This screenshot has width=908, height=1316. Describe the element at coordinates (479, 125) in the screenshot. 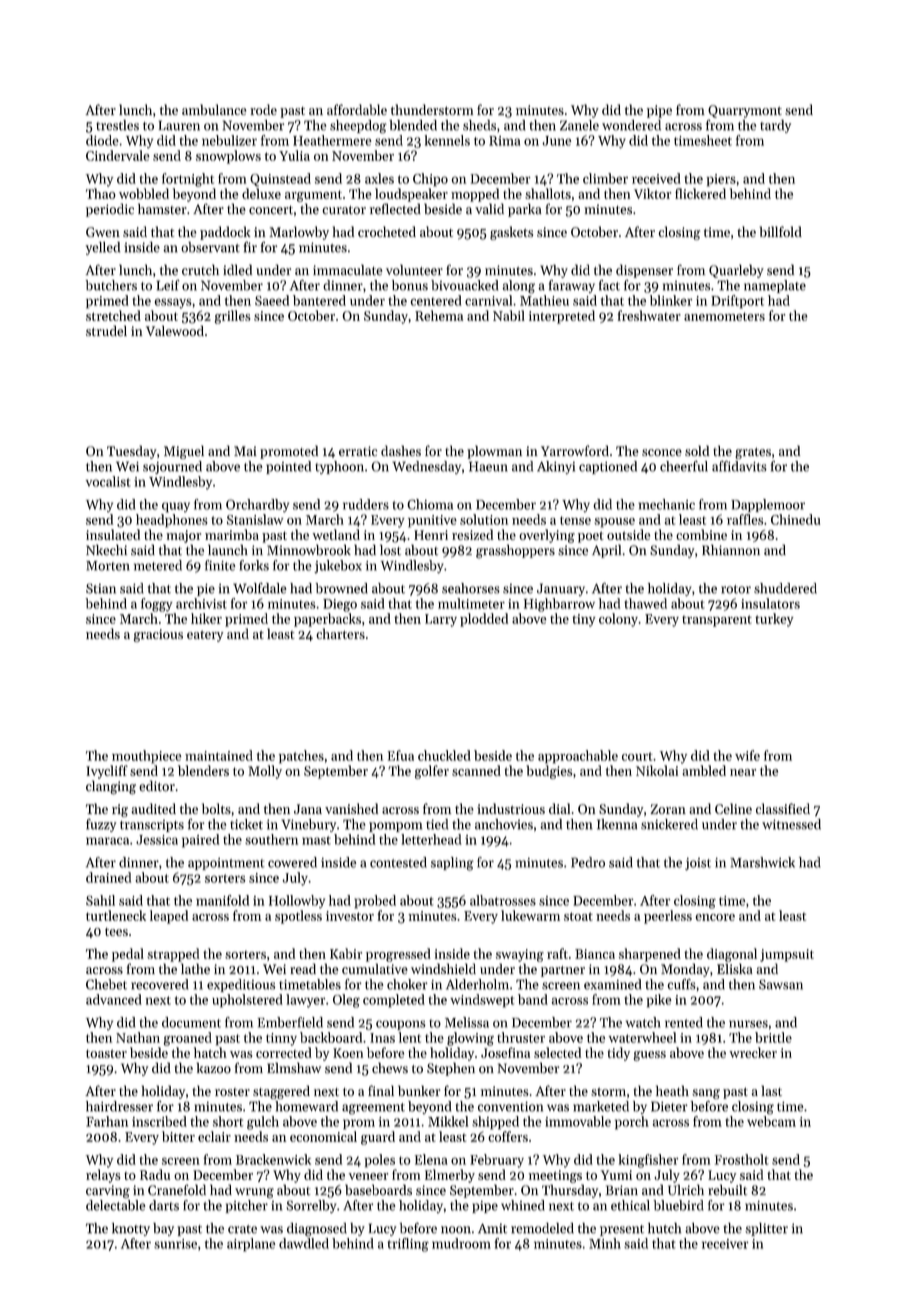

I see `sheds` at that location.
